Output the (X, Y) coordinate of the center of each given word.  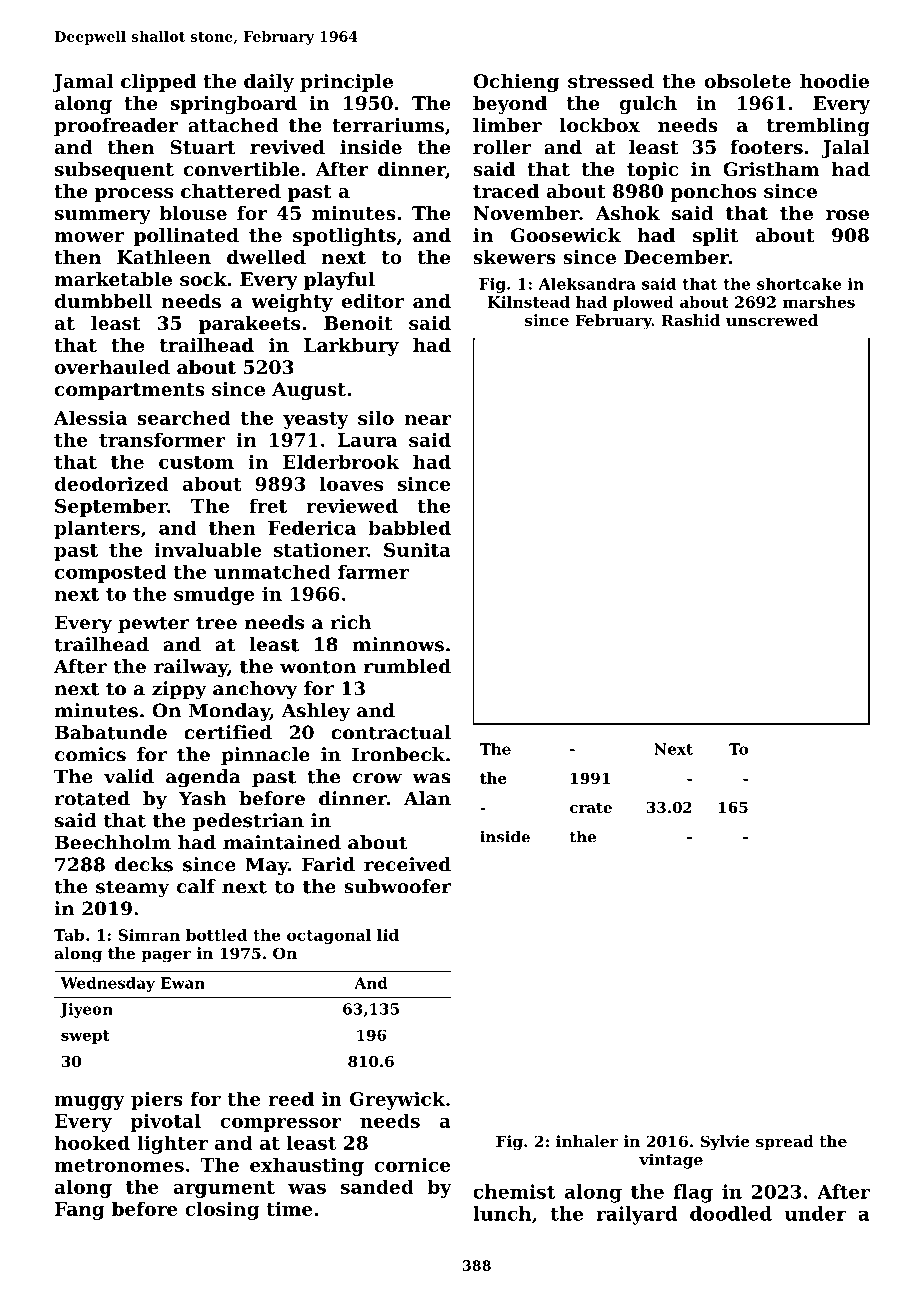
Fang (80, 1211)
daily (269, 83)
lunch (502, 1213)
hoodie (834, 81)
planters (97, 529)
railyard (636, 1215)
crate (591, 807)
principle (346, 83)
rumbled (407, 666)
